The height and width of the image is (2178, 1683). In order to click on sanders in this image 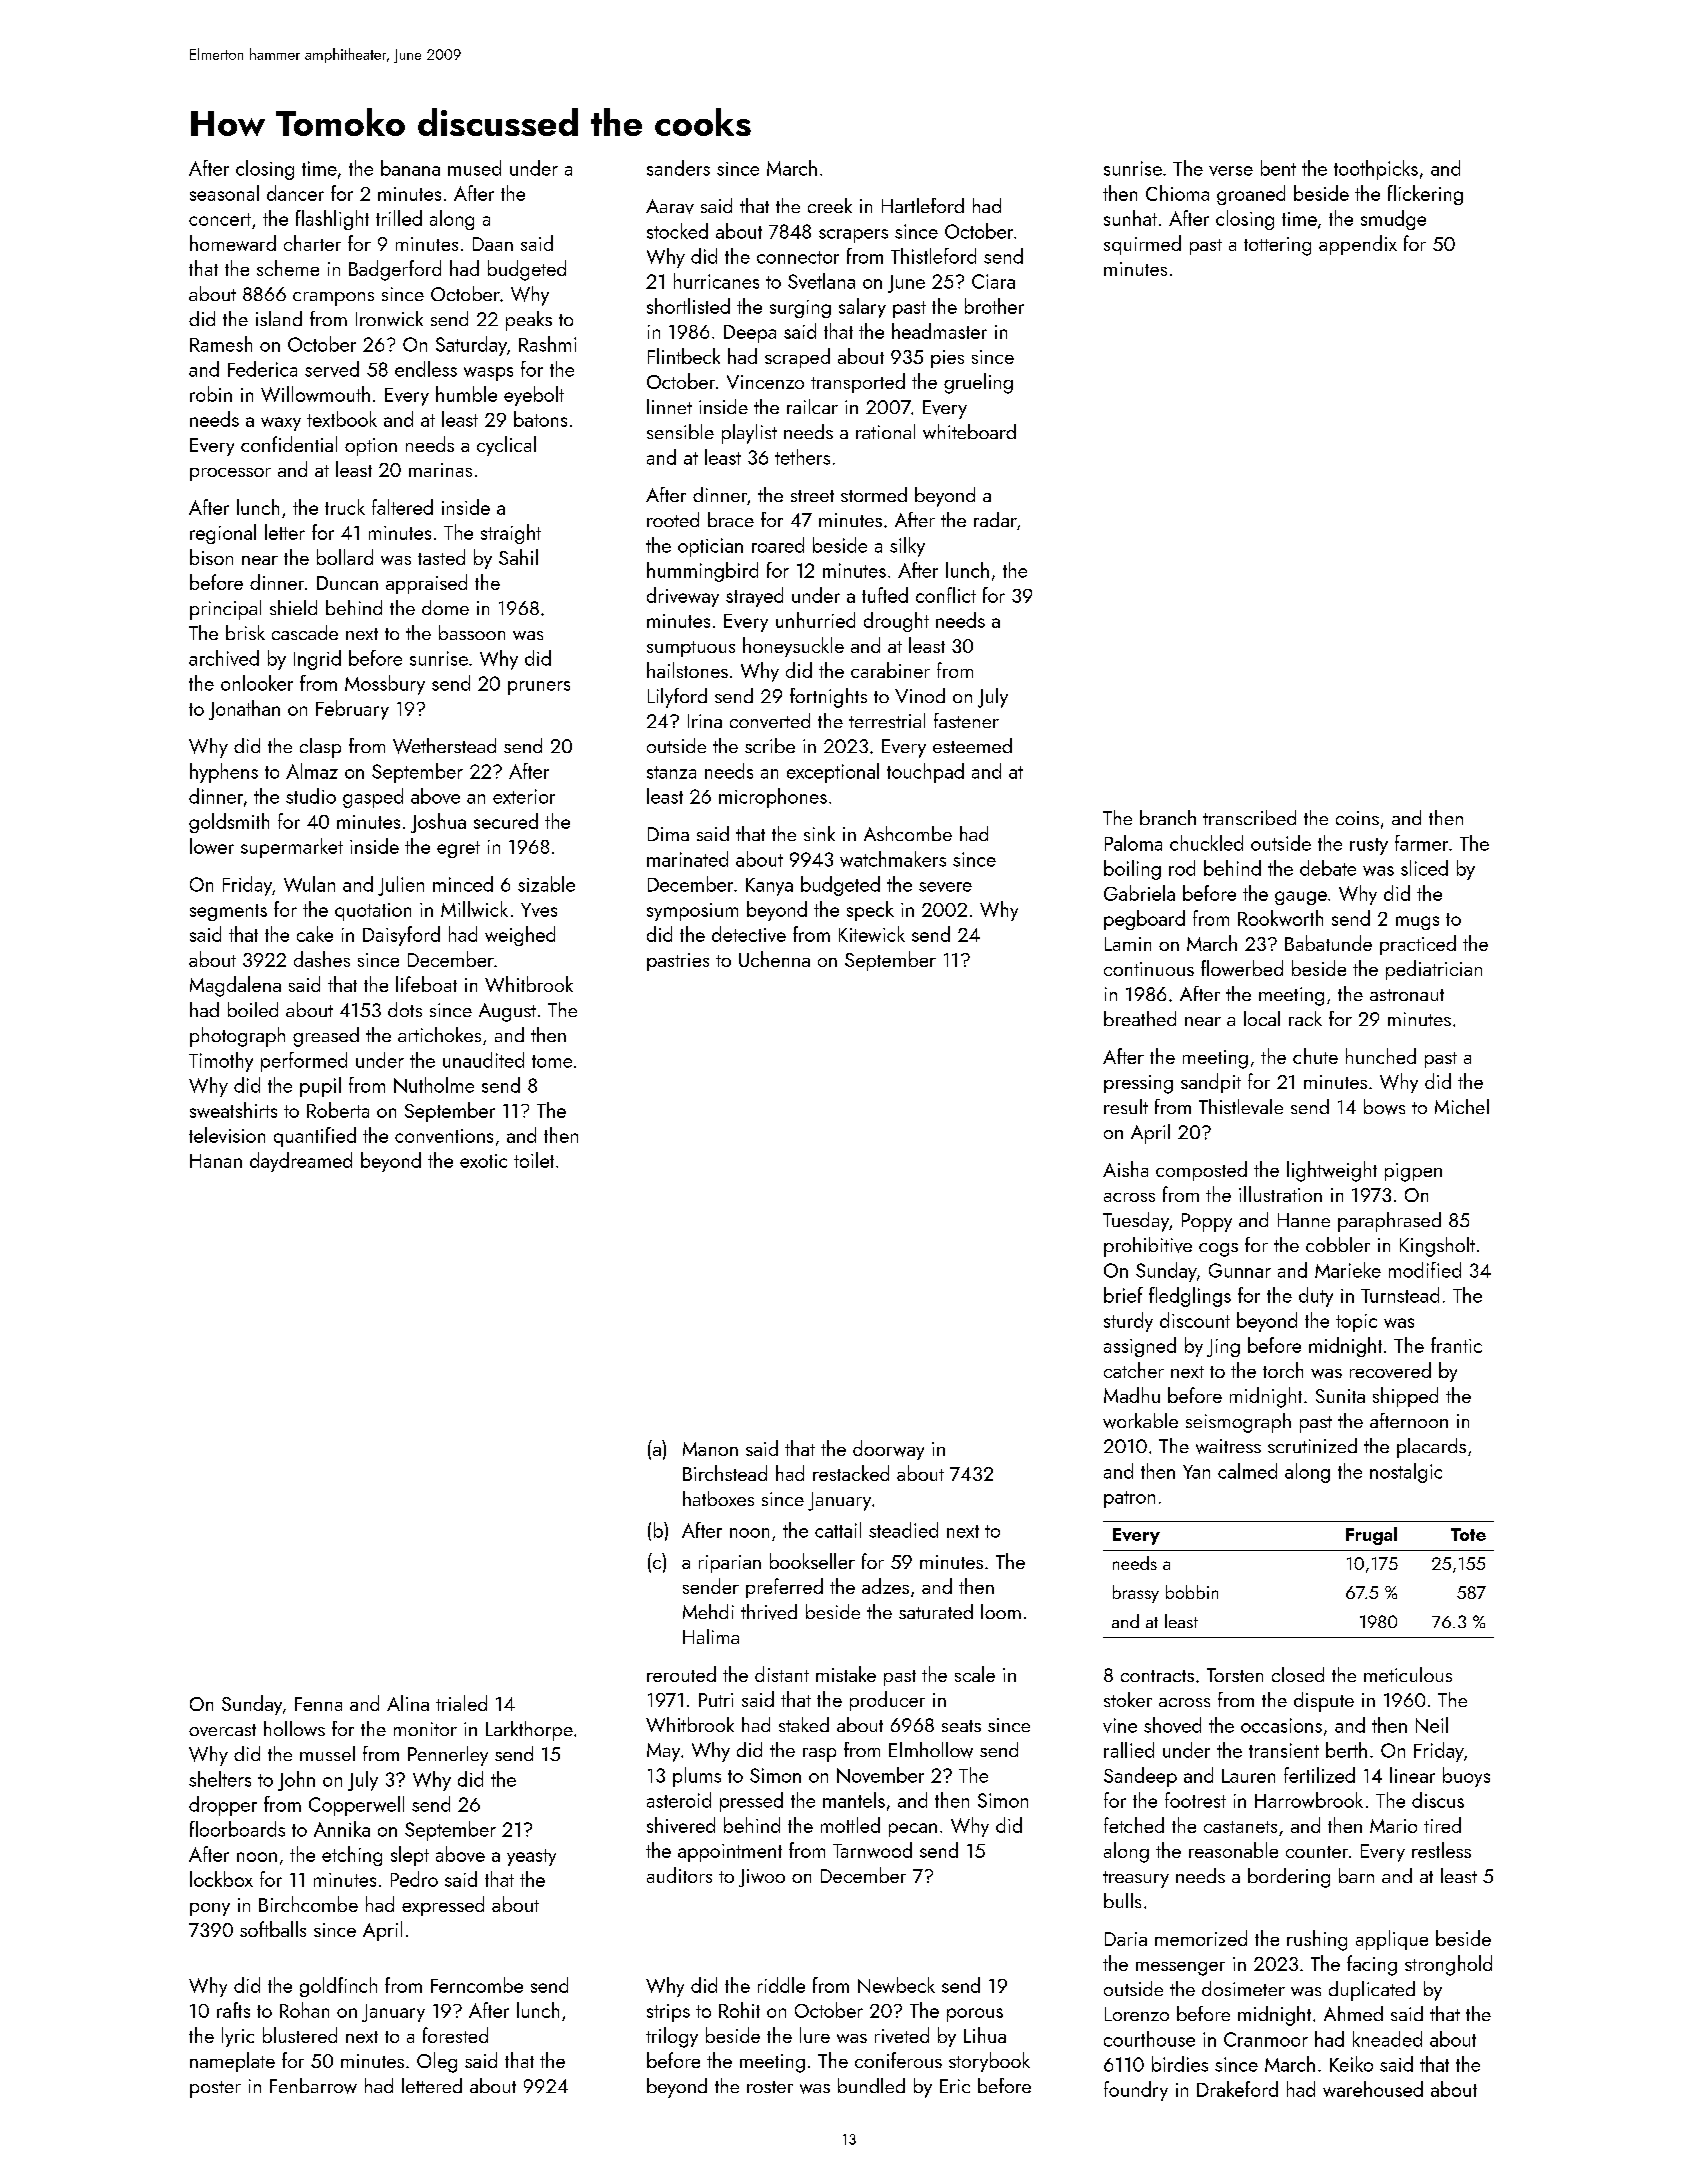, I will do `click(678, 168)`.
